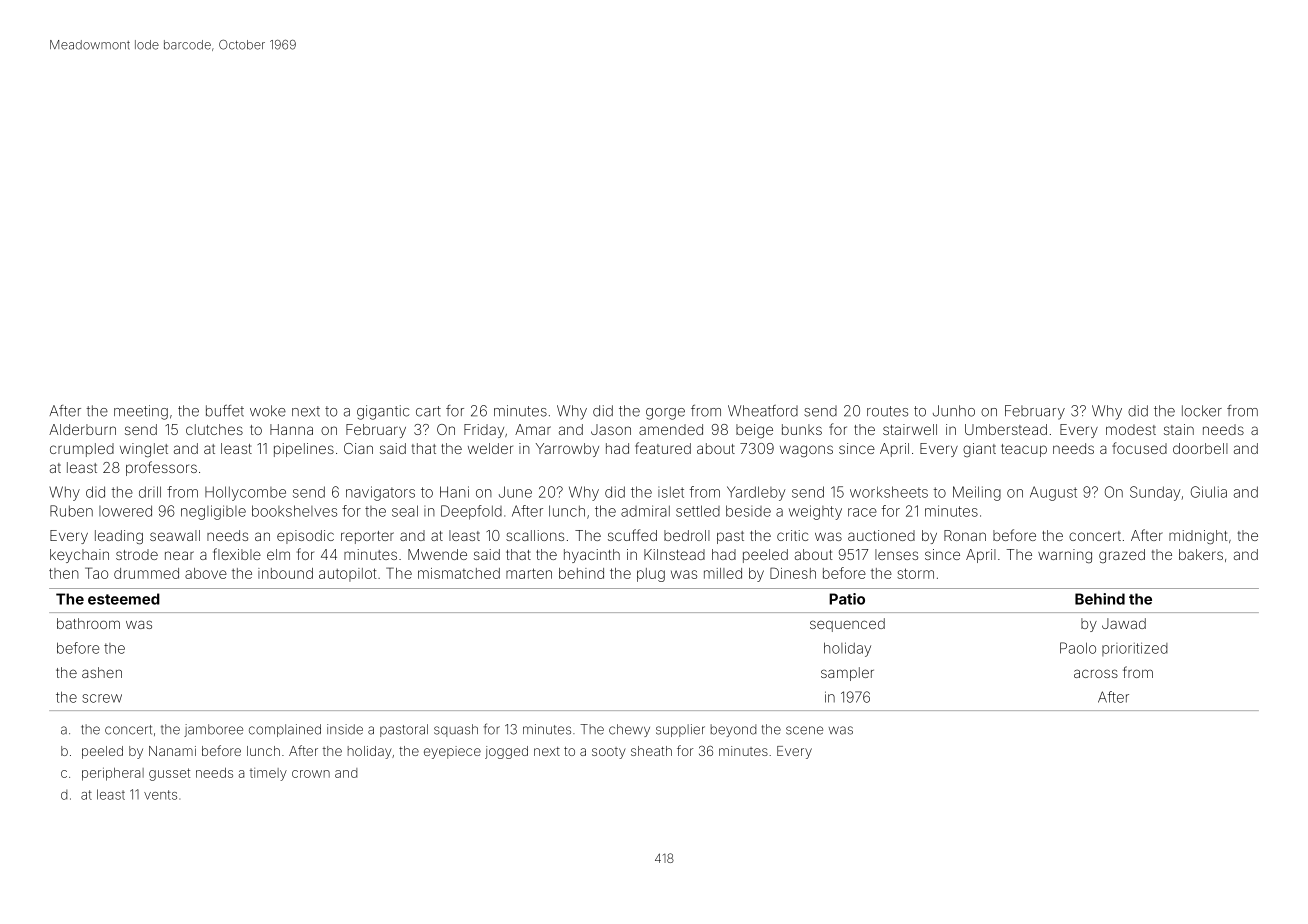  Describe the element at coordinates (802, 429) in the screenshot. I see `bunks` at that location.
